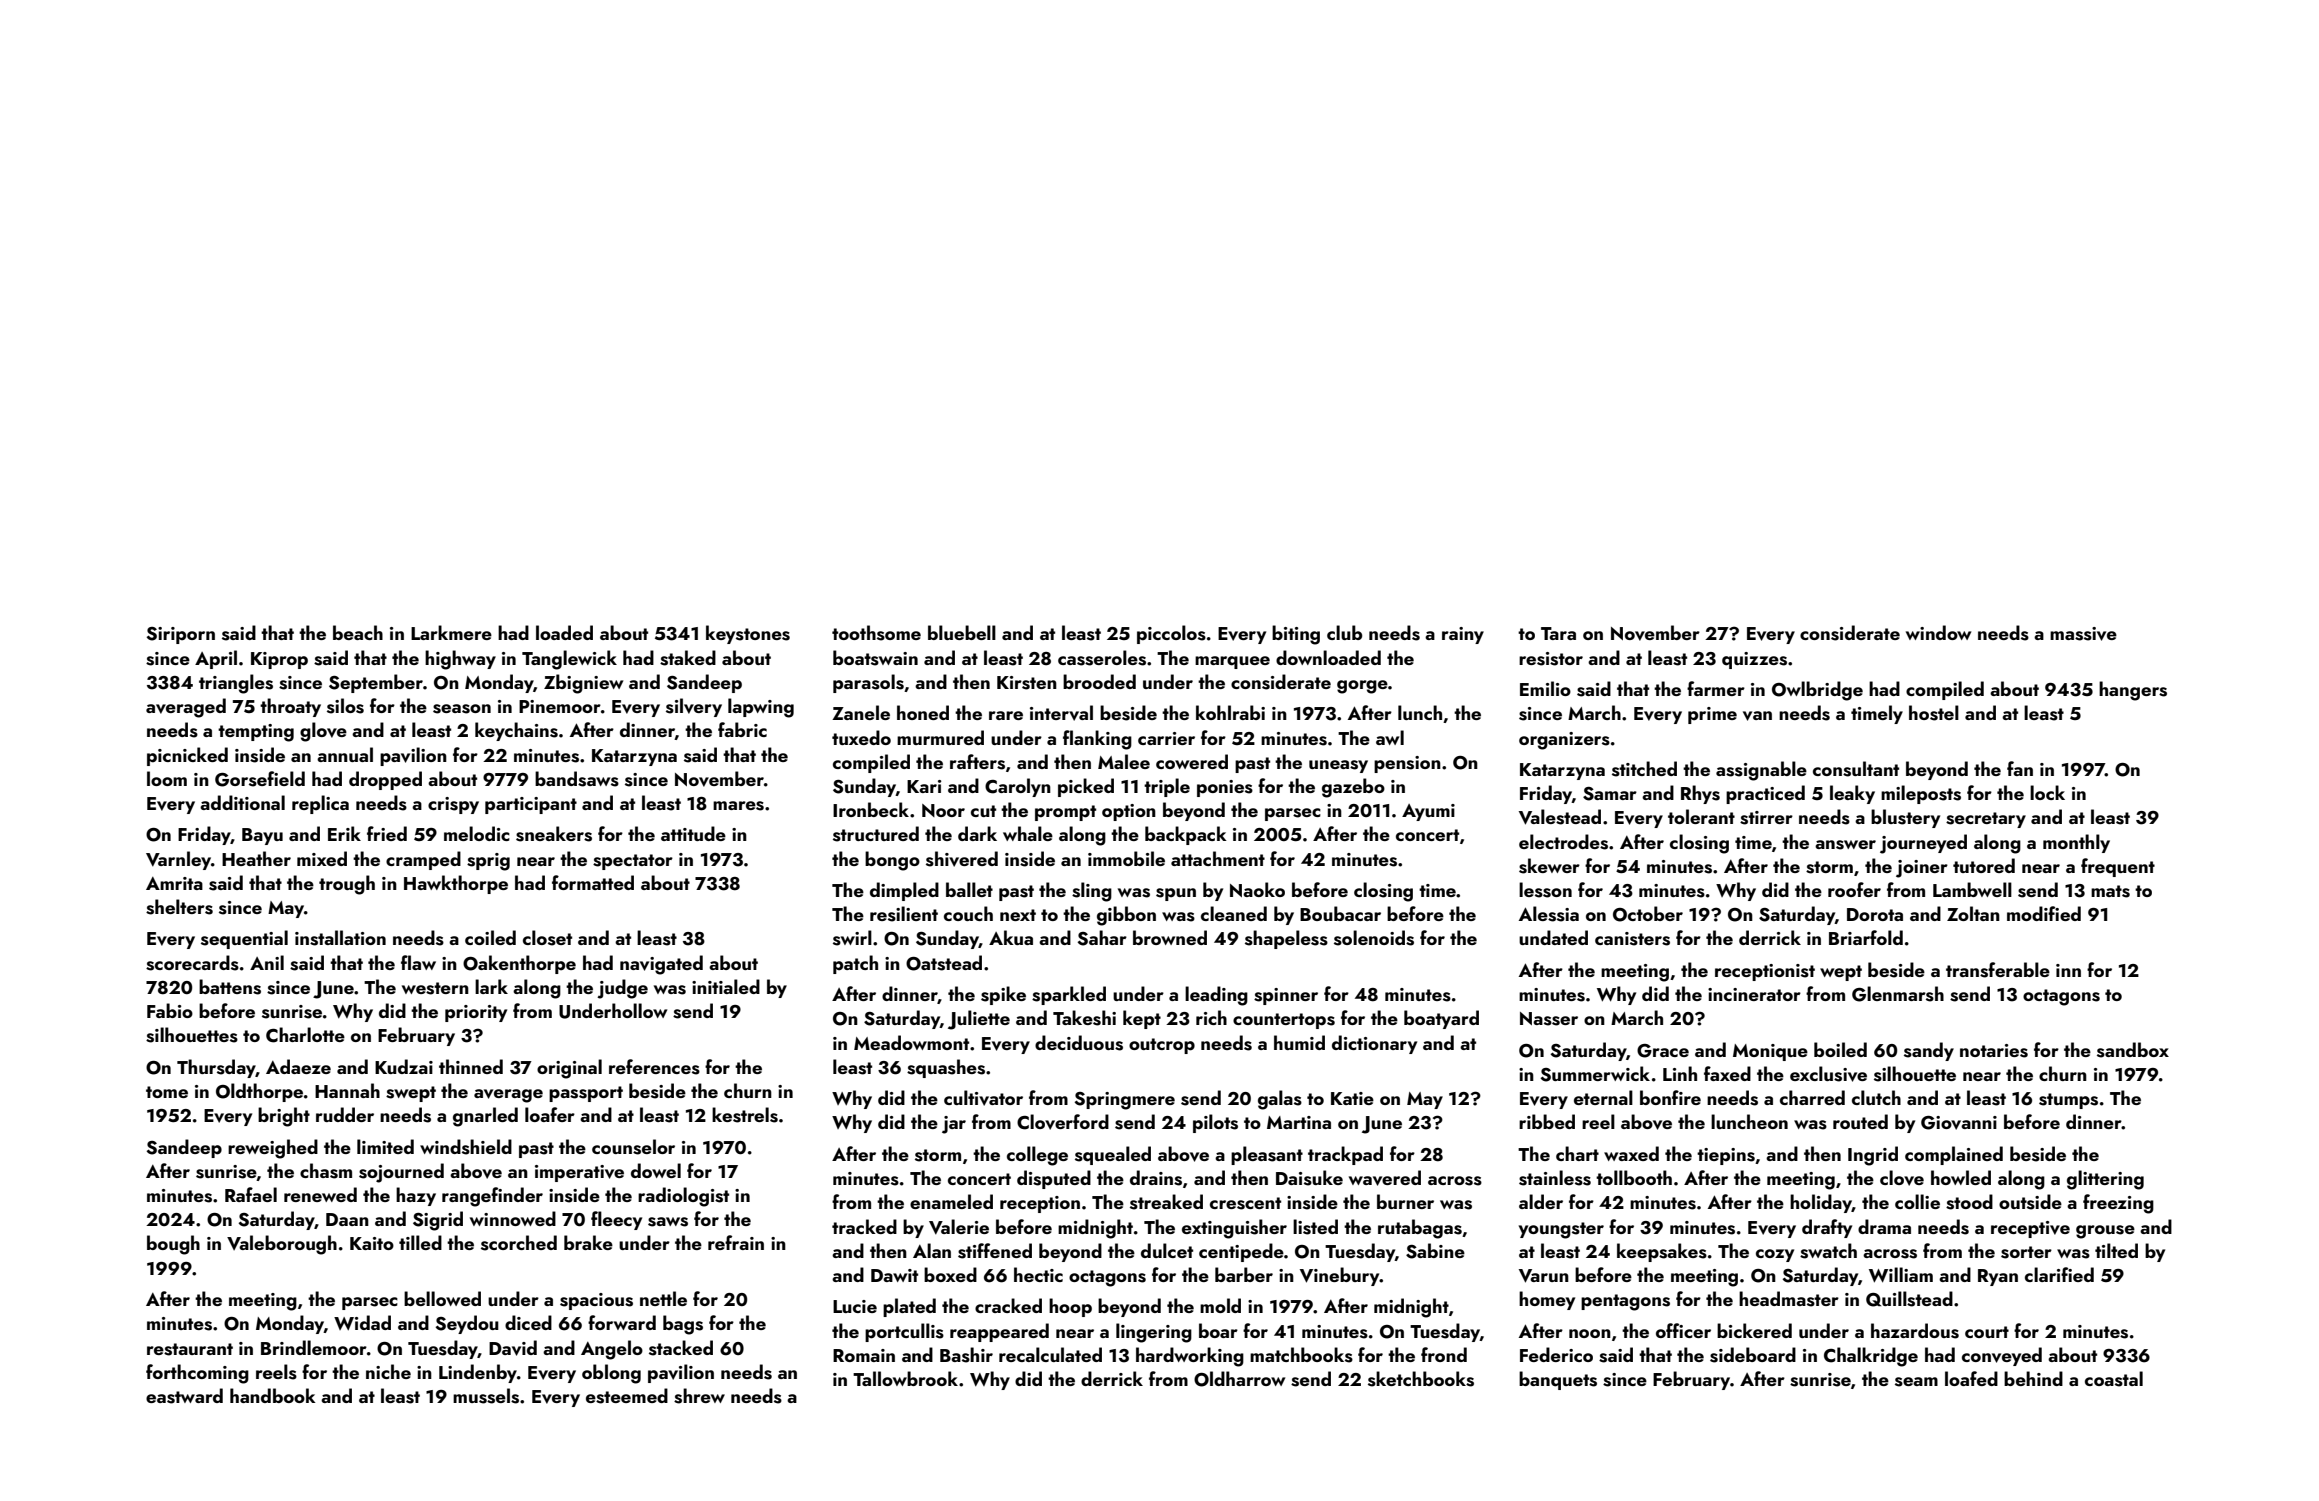 The height and width of the screenshot is (1501, 2319). Describe the element at coordinates (1845, 845) in the screenshot. I see `answer` at that location.
